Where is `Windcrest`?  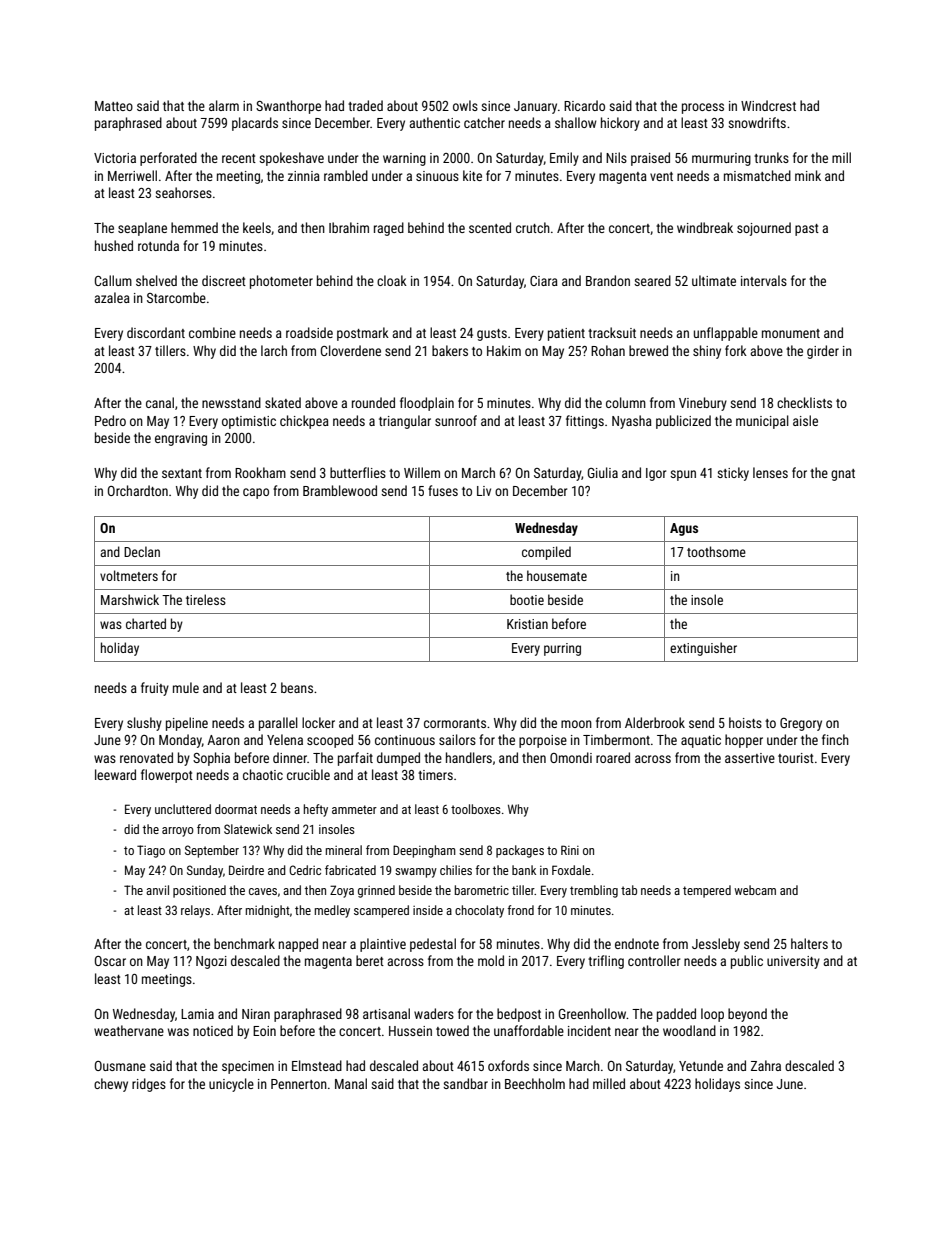
Windcrest is located at coordinates (768, 105).
